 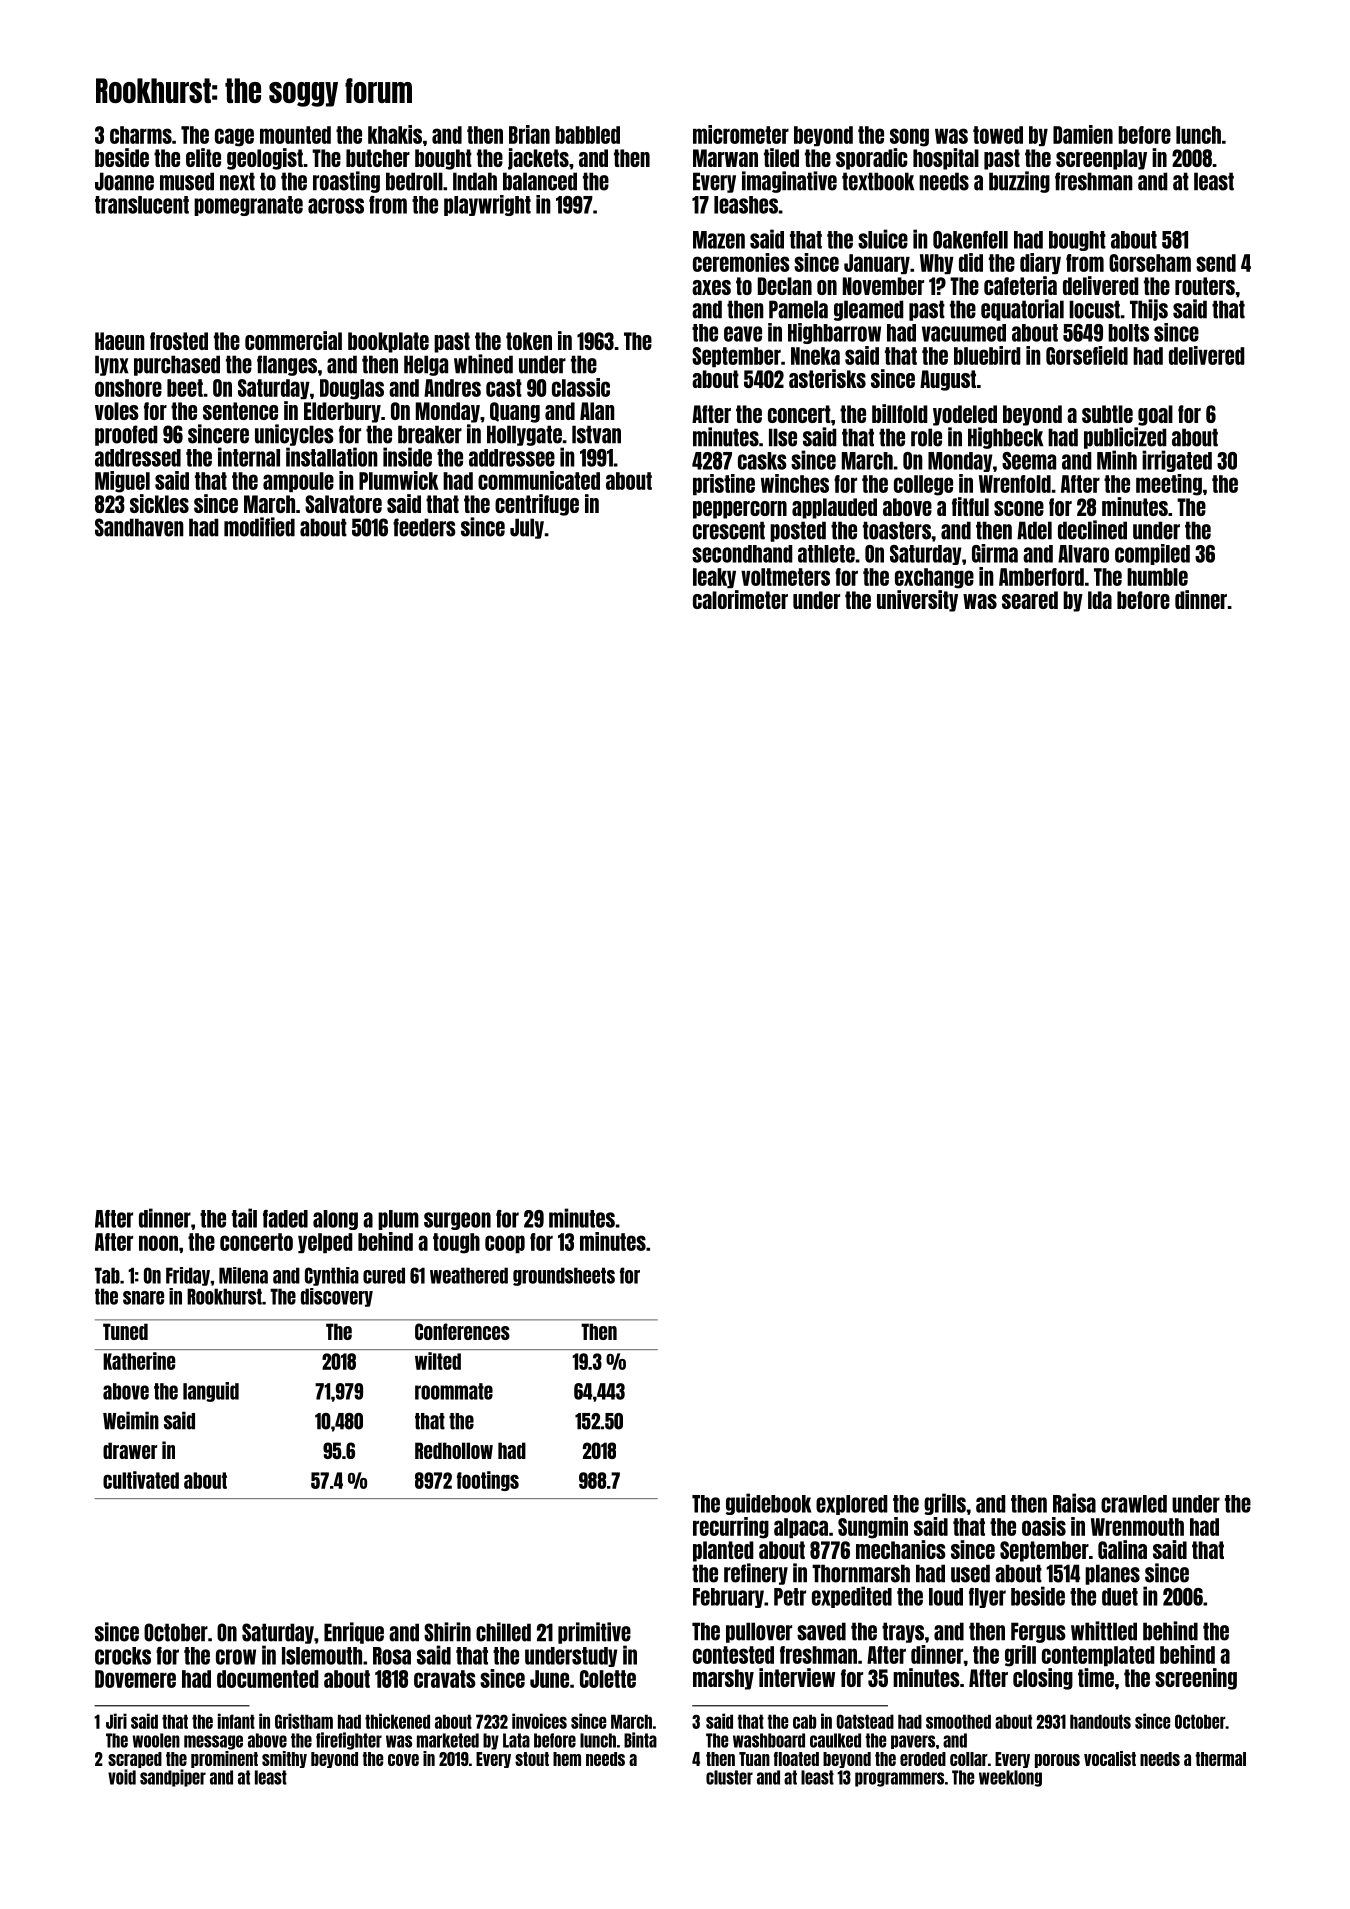 I want to click on crescent, so click(x=729, y=530).
